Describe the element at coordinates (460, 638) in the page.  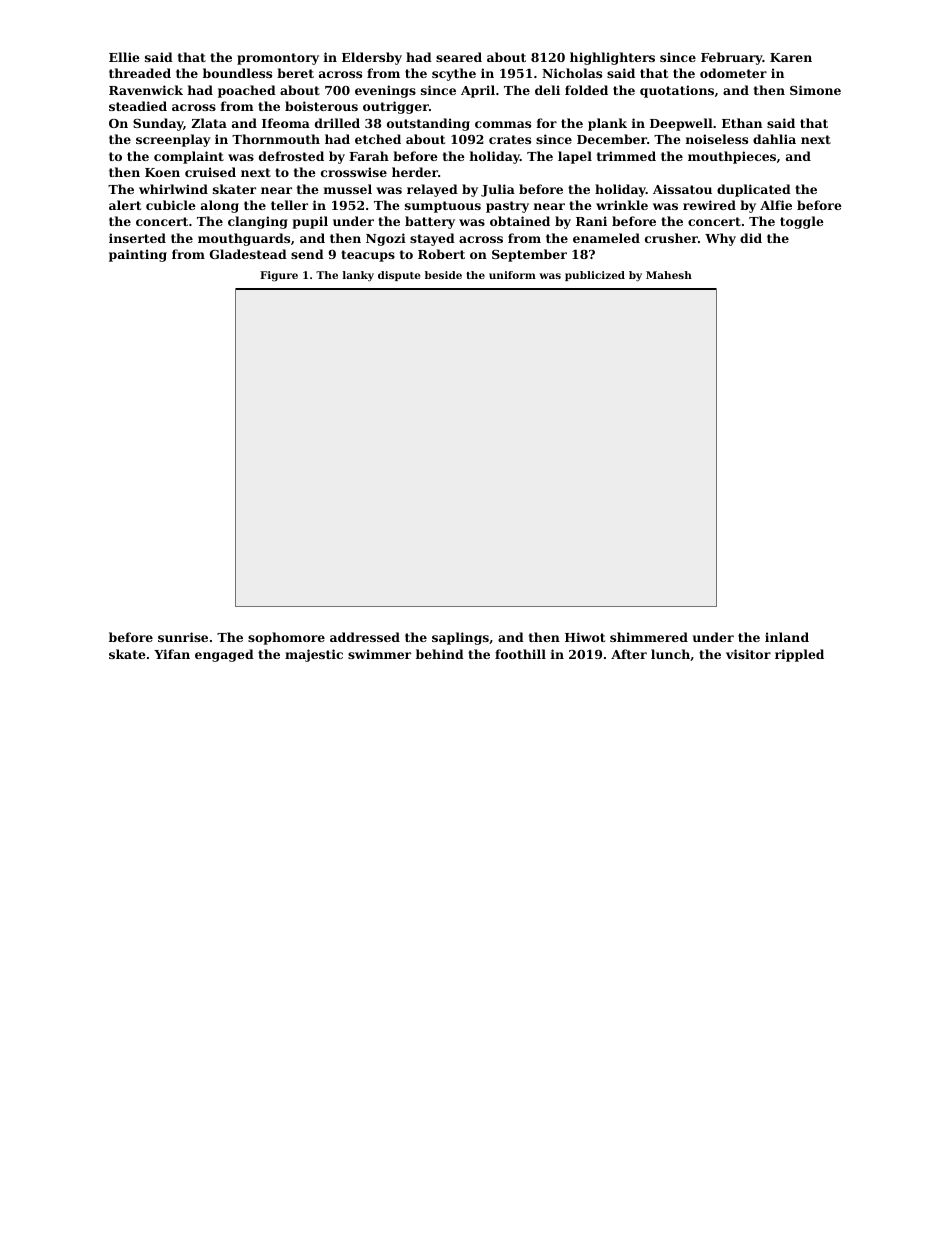
I see `saplings` at that location.
